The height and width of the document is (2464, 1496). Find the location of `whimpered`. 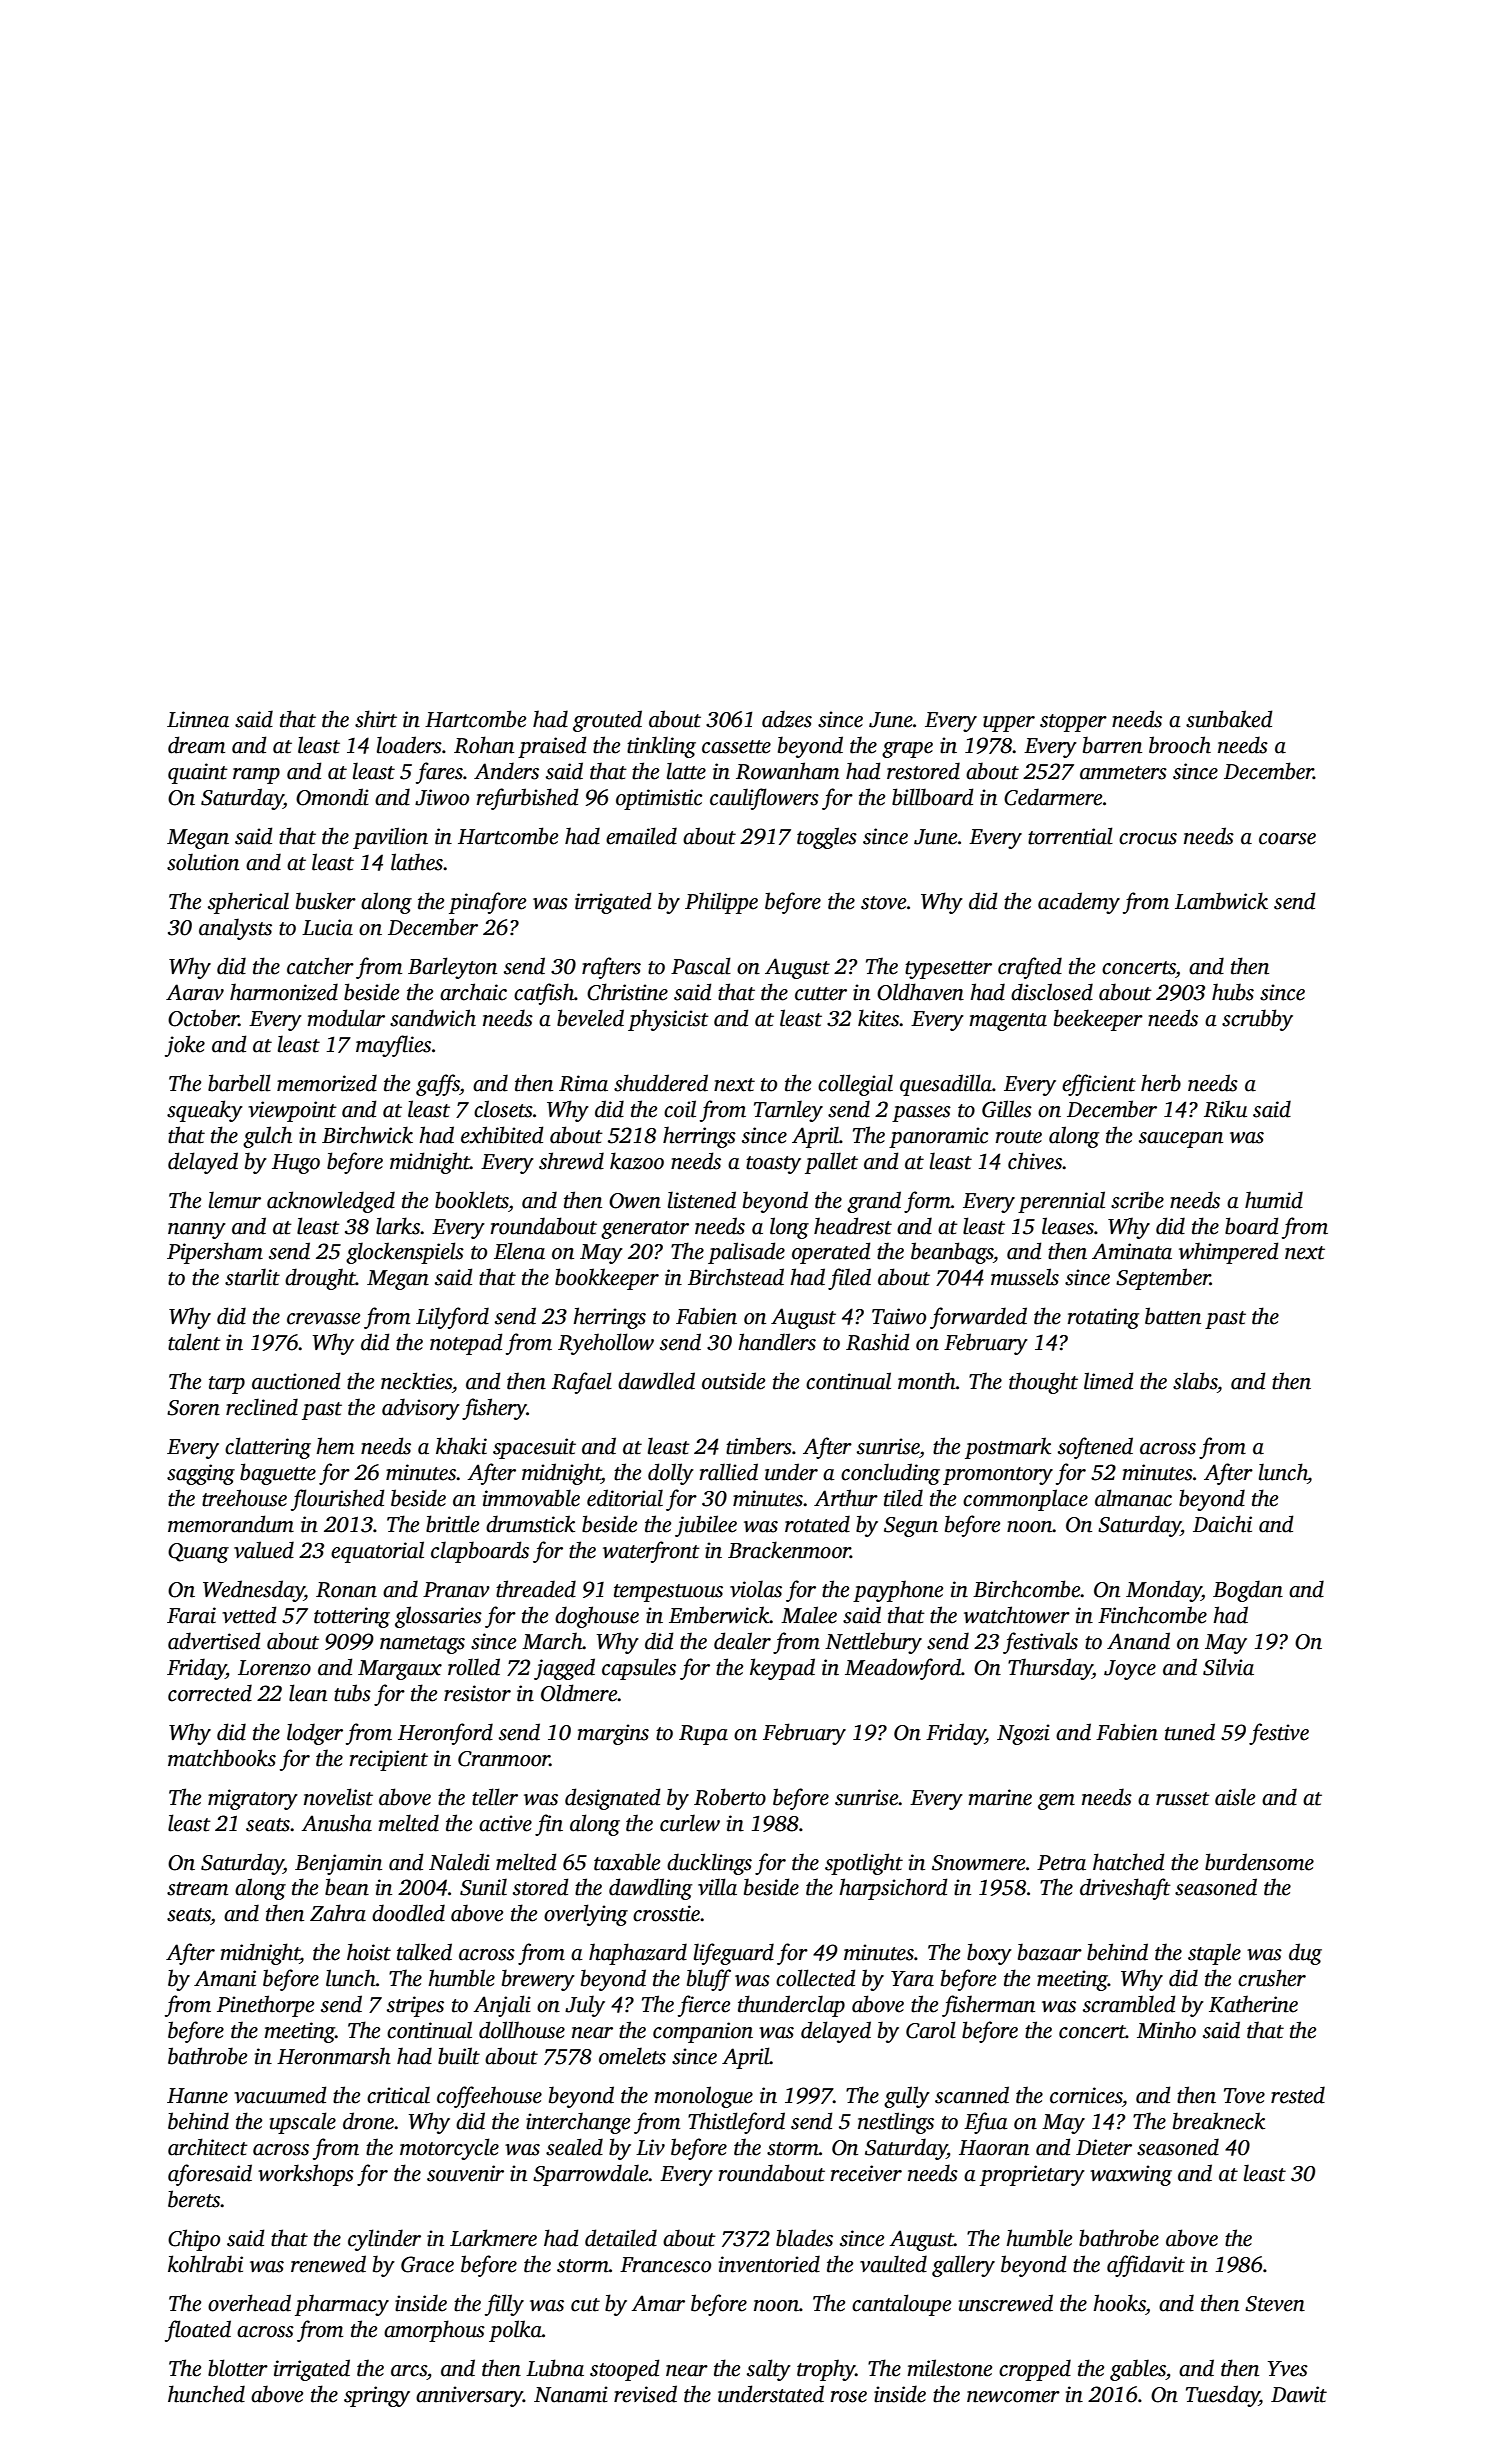

whimpered is located at coordinates (1229, 1253).
